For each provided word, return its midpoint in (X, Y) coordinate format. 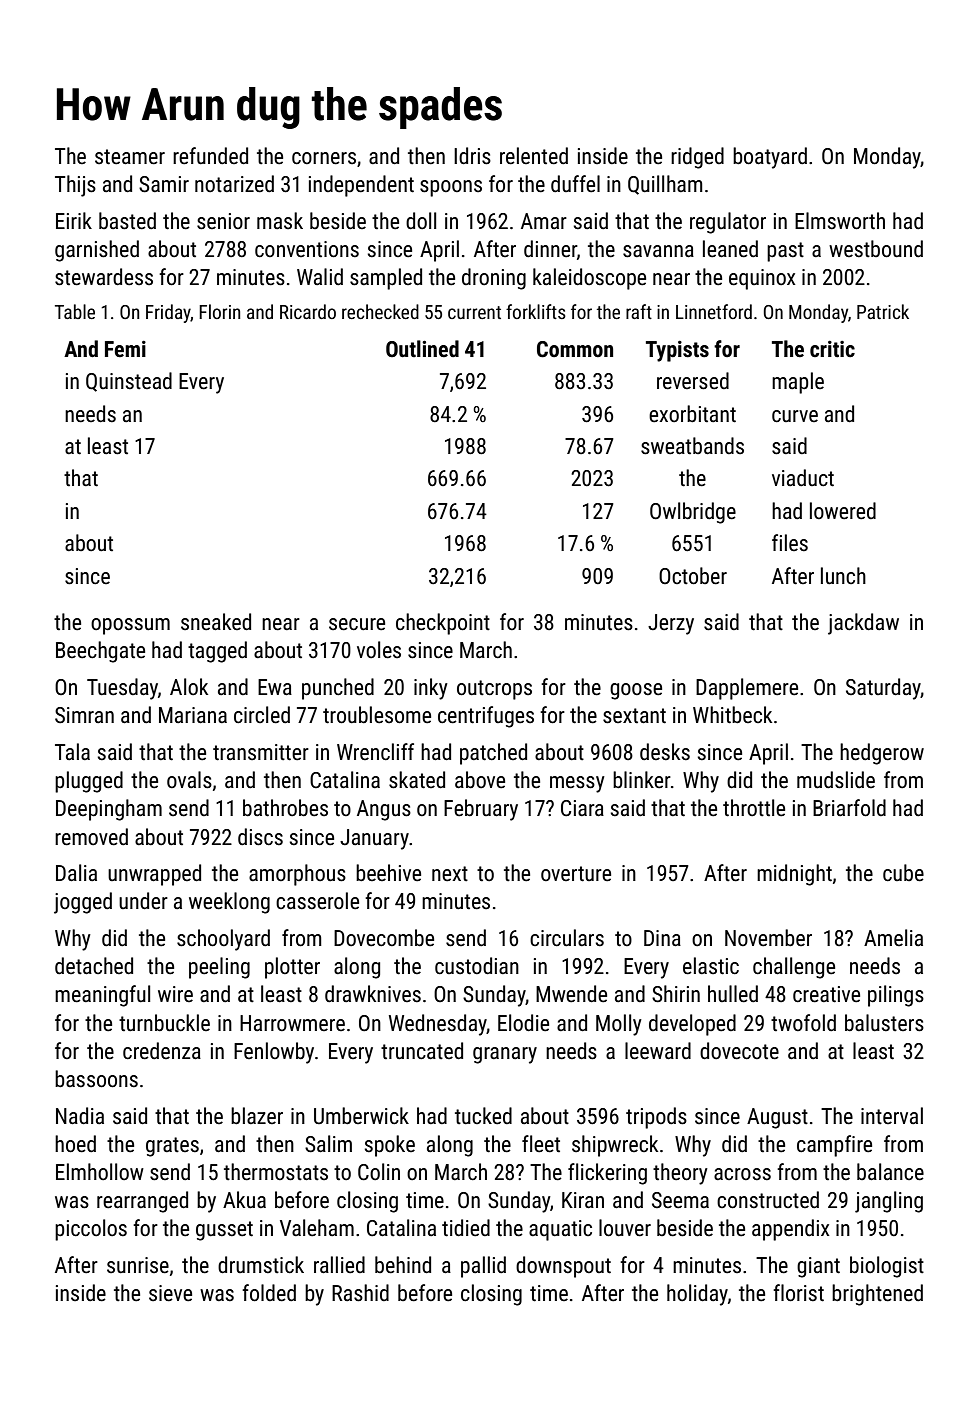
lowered (843, 511)
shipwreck (615, 1146)
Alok (189, 687)
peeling (219, 968)
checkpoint (443, 624)
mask (280, 221)
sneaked (216, 622)
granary (505, 1055)
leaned (730, 249)
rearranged (142, 1202)
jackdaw (863, 624)
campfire (834, 1146)
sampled (386, 279)
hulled (733, 994)
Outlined (422, 349)
